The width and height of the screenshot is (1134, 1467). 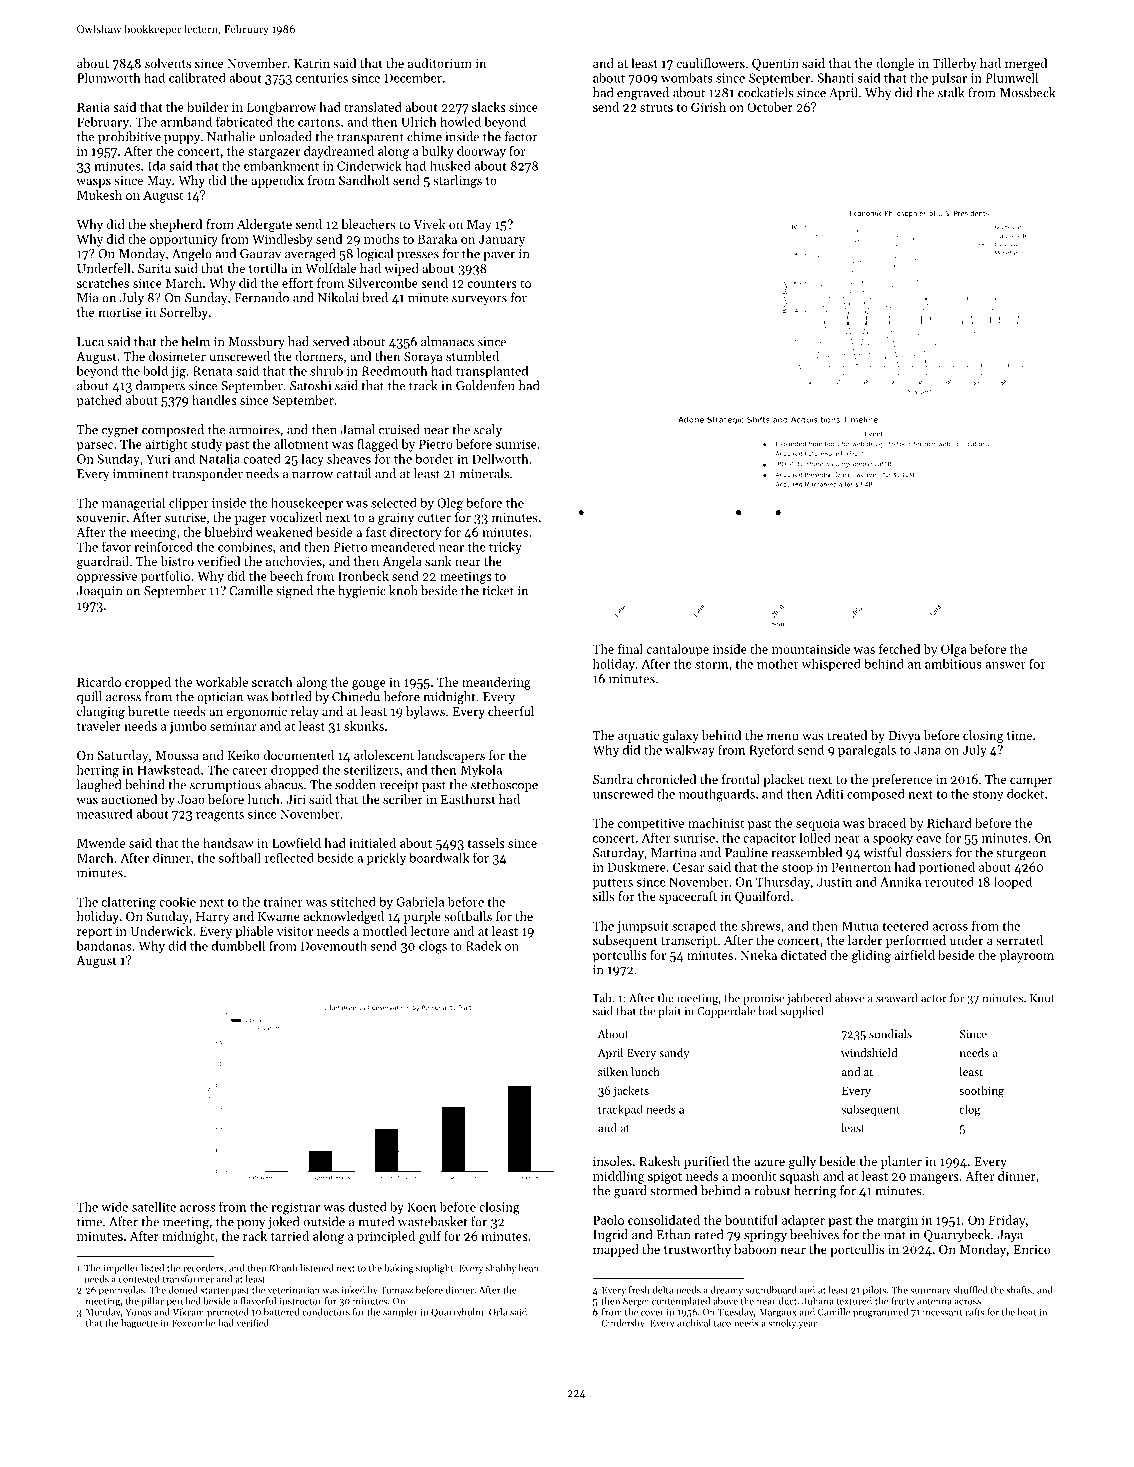 I want to click on dongle, so click(x=895, y=64).
